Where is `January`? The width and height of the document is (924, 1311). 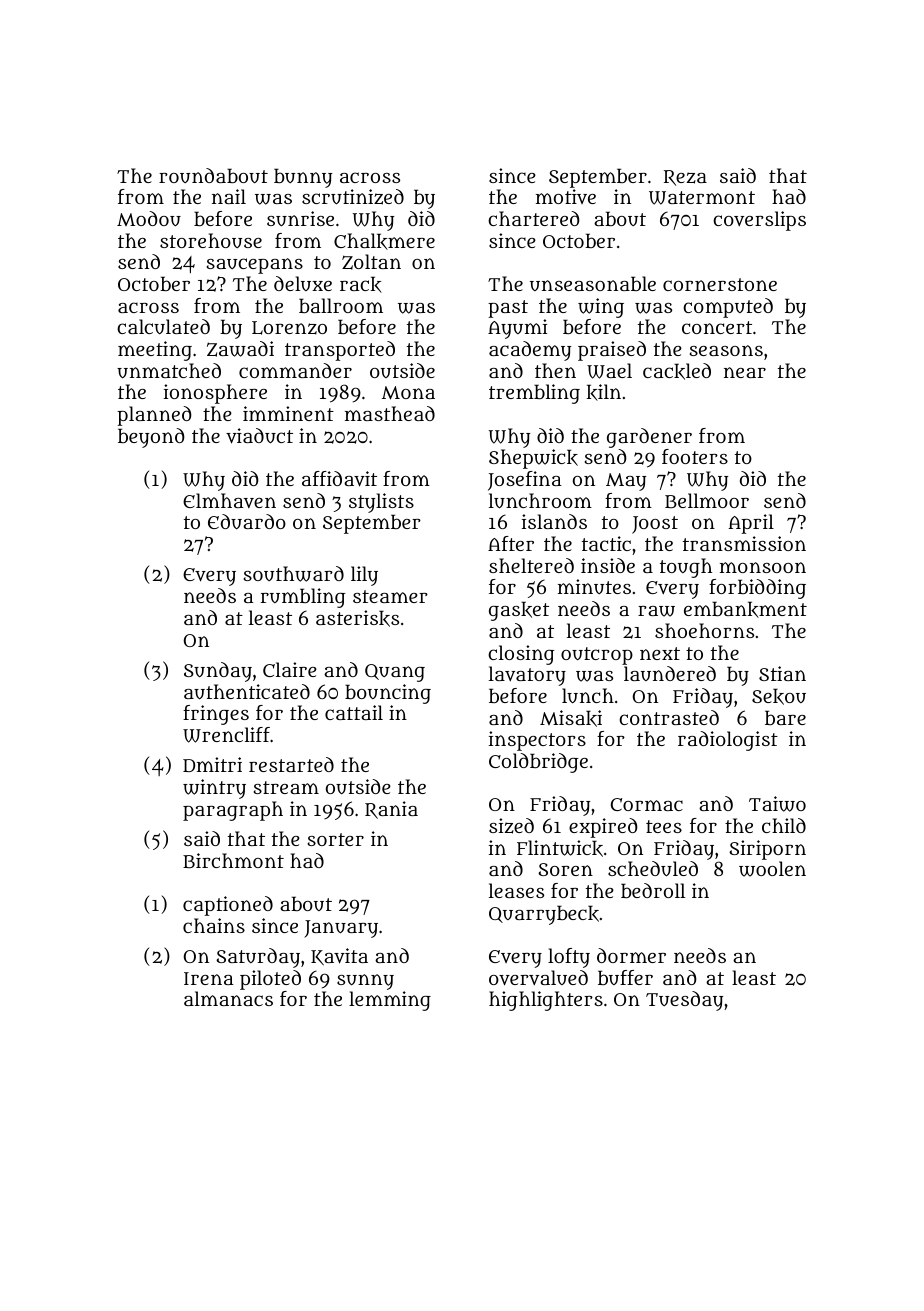
January is located at coordinates (341, 929).
